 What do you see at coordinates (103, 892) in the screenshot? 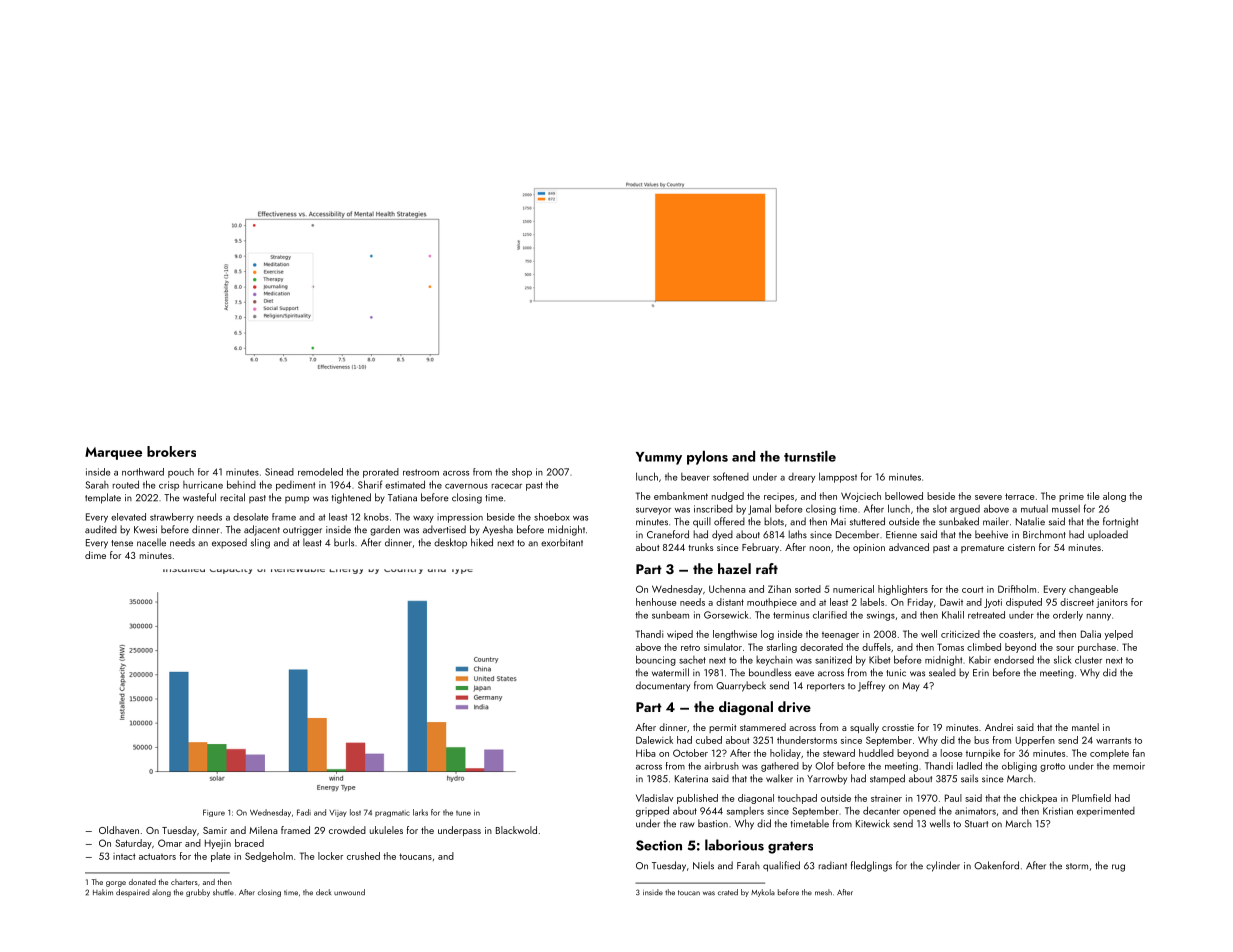
I see `Hakim` at bounding box center [103, 892].
